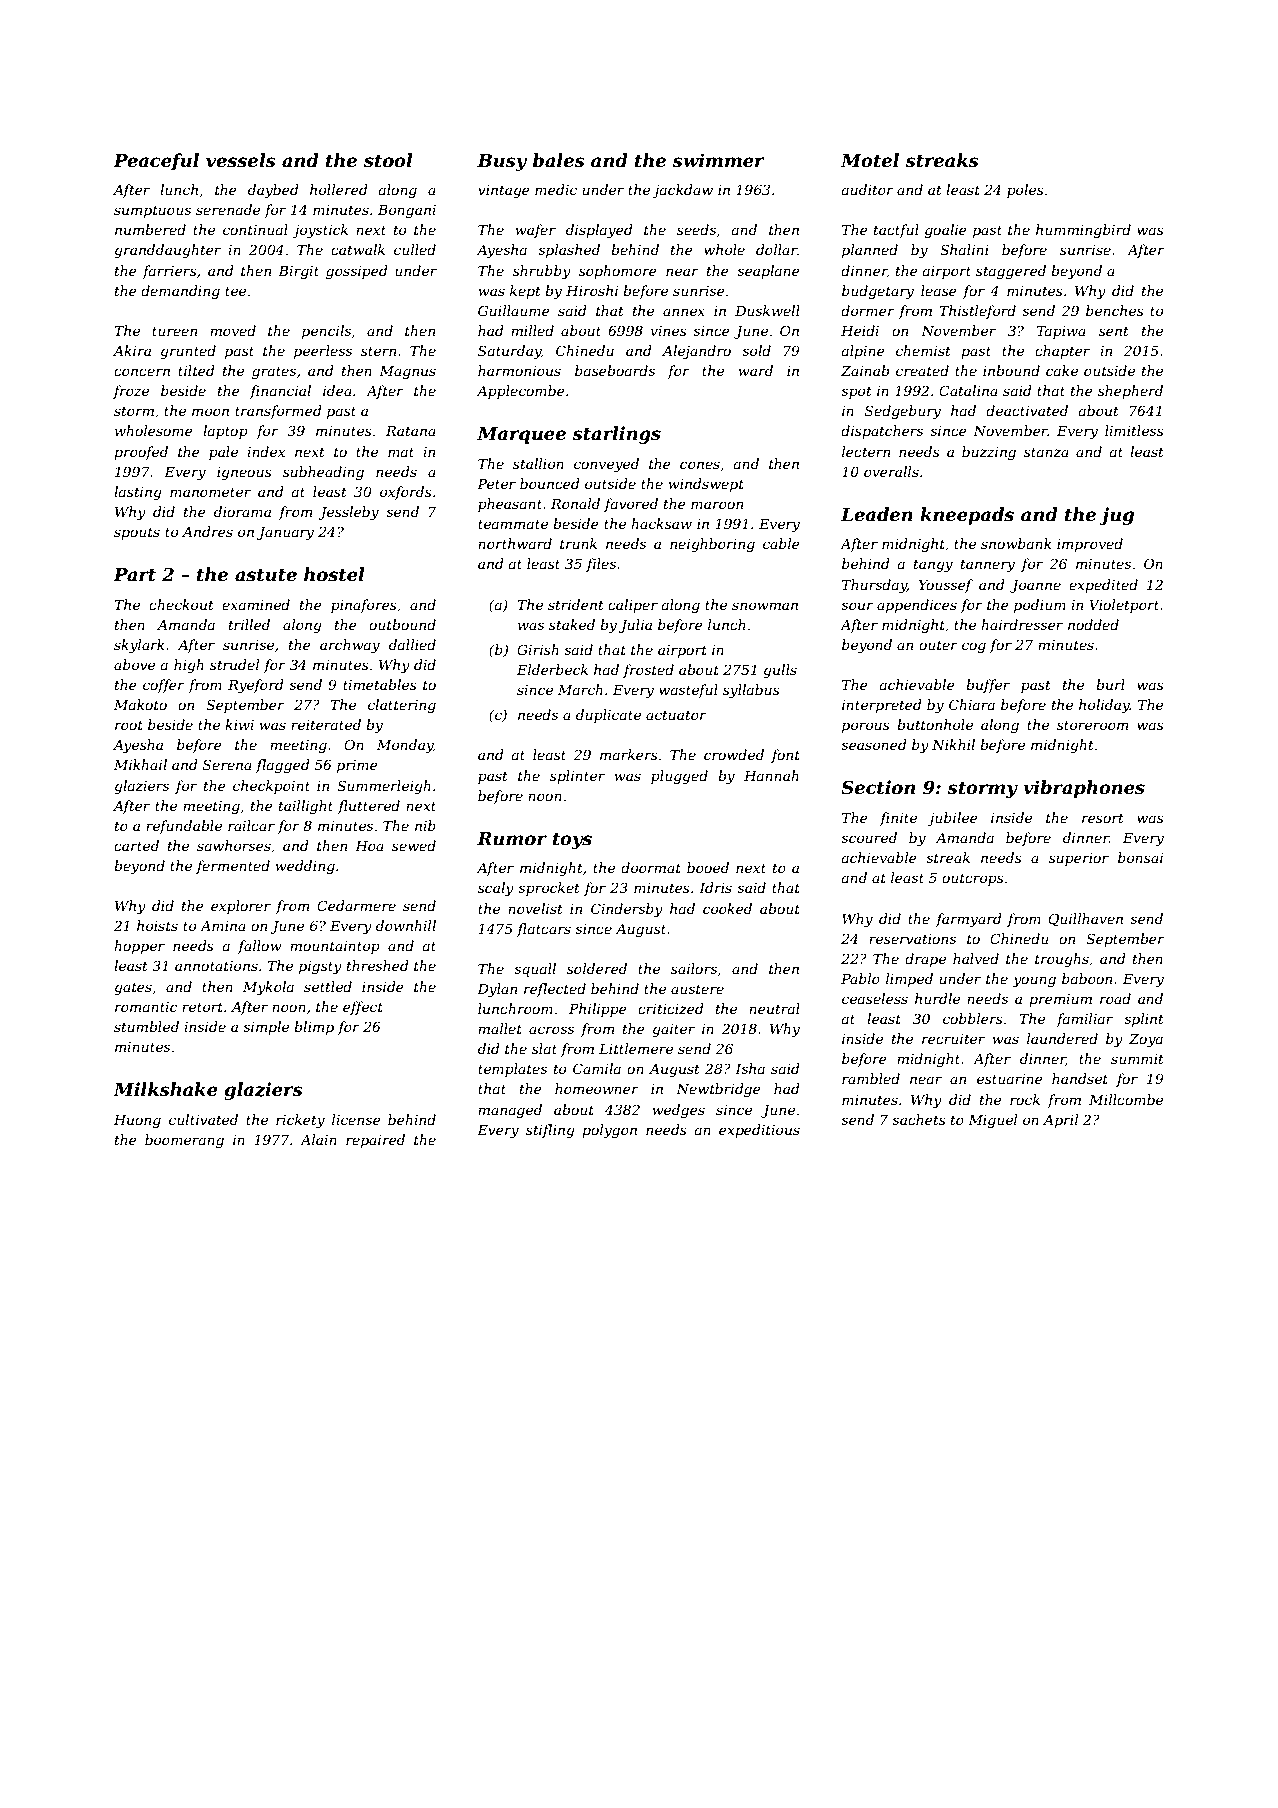 This page has width=1278, height=1808. I want to click on baseboards, so click(615, 370).
